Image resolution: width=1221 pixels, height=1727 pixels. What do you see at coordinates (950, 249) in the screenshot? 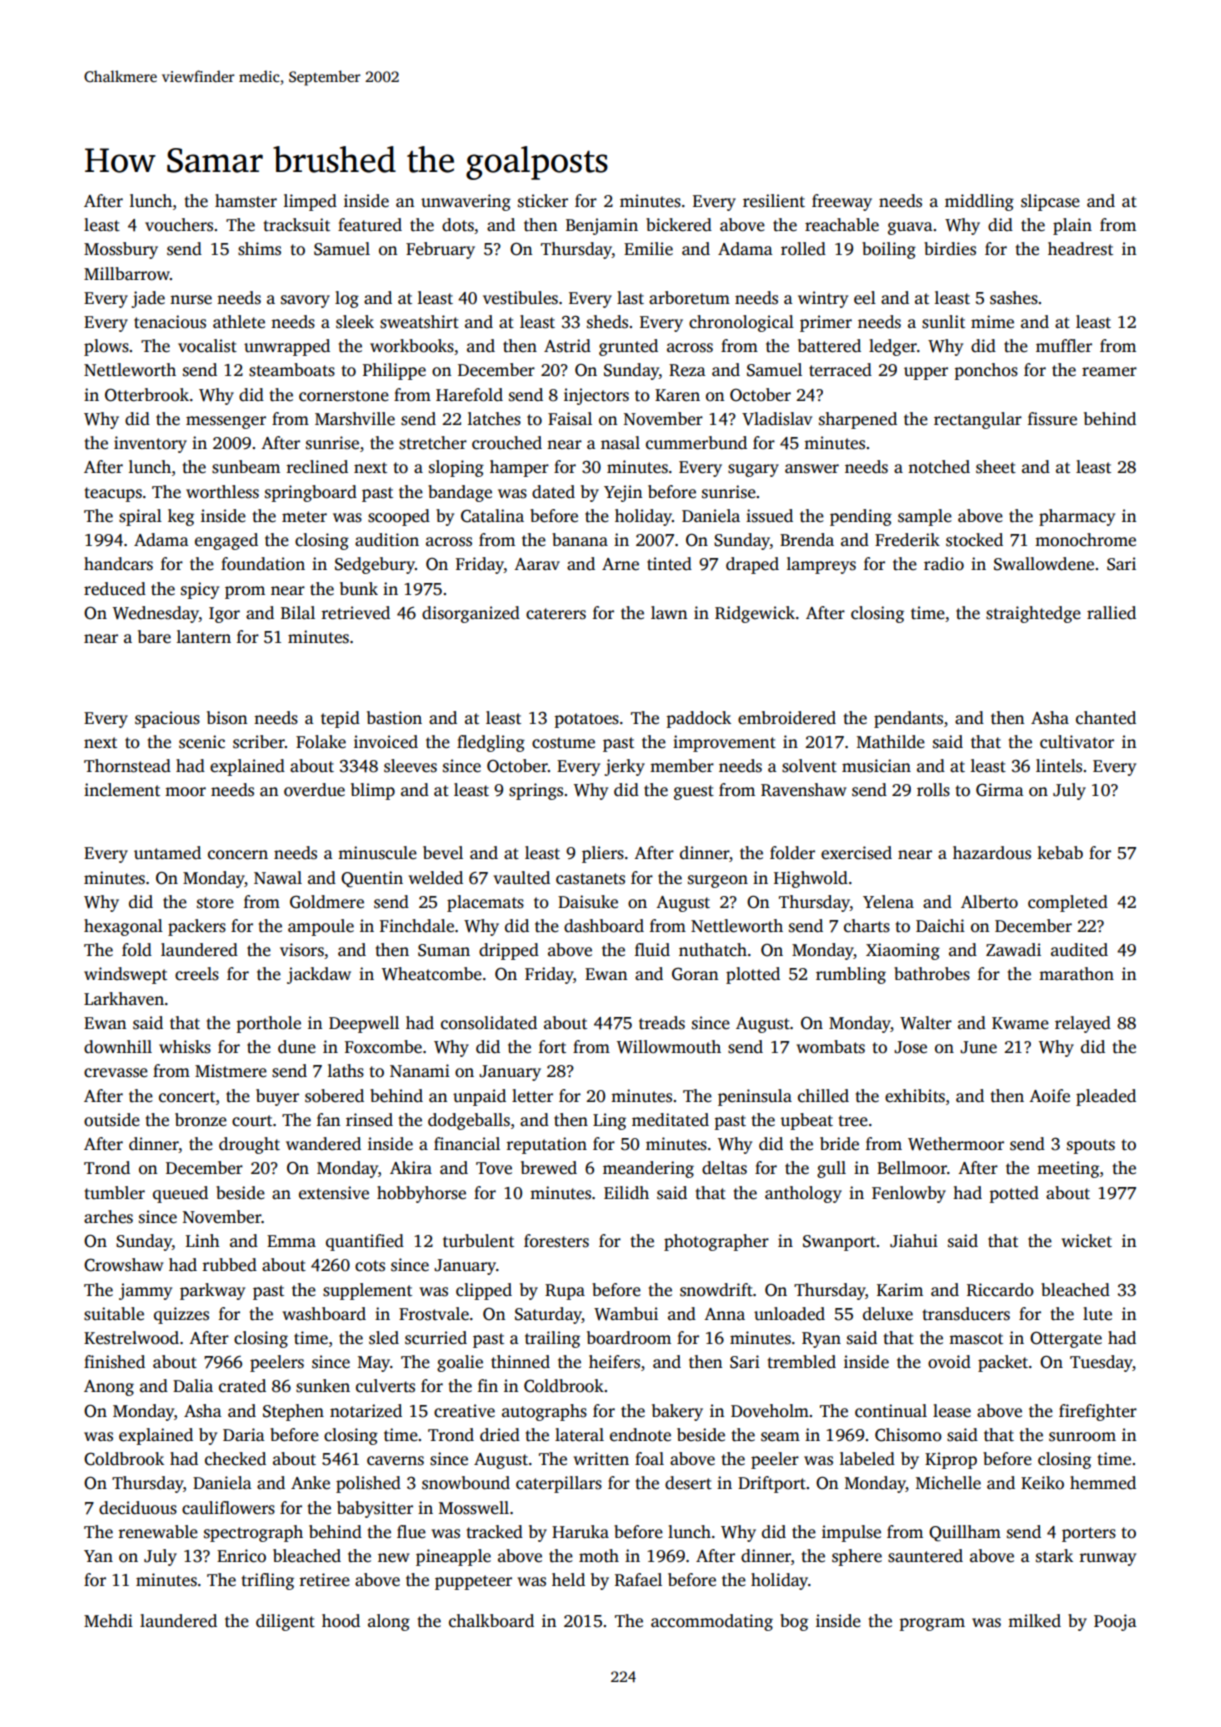
I see `birdies` at bounding box center [950, 249].
